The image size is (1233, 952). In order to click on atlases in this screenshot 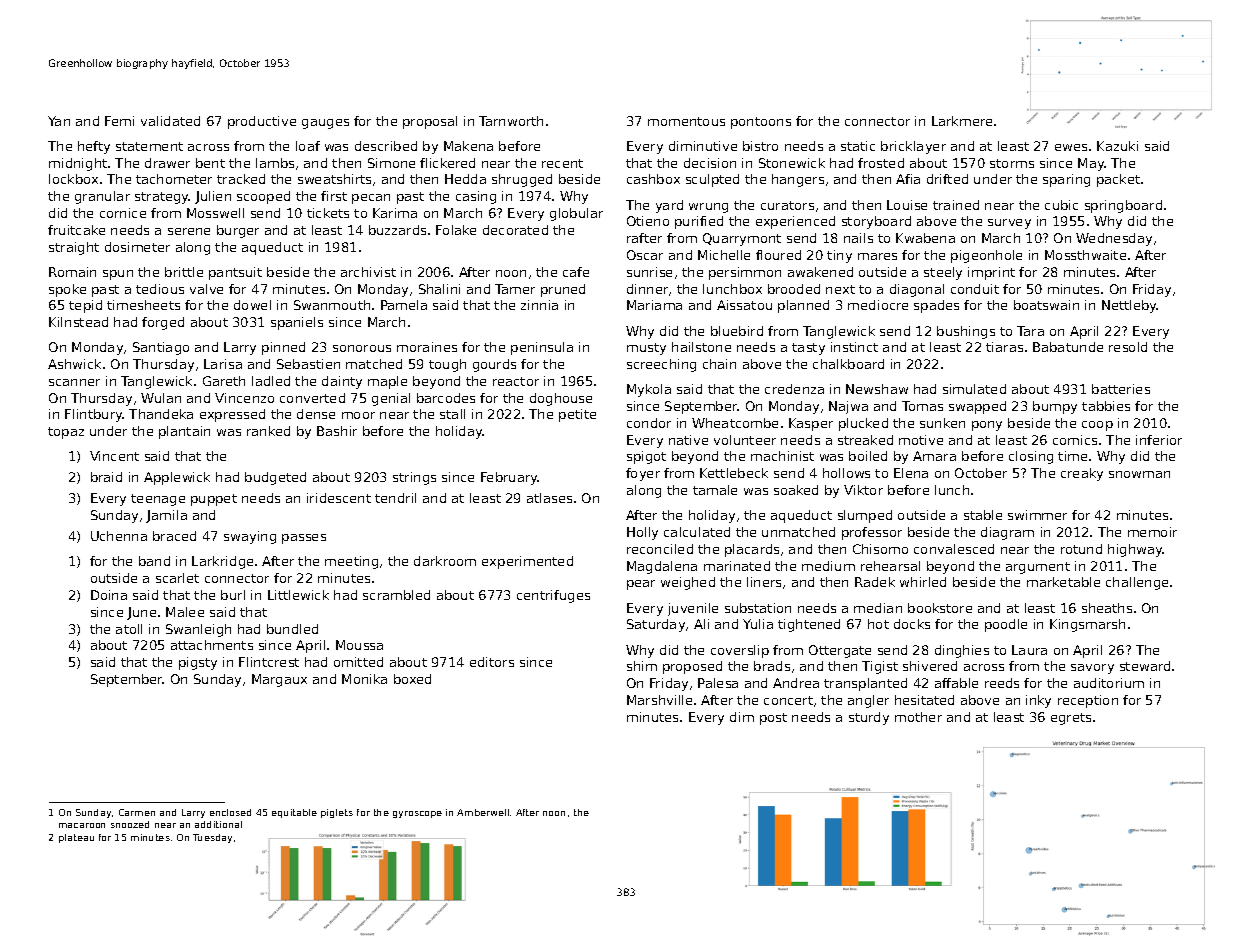, I will do `click(549, 498)`.
